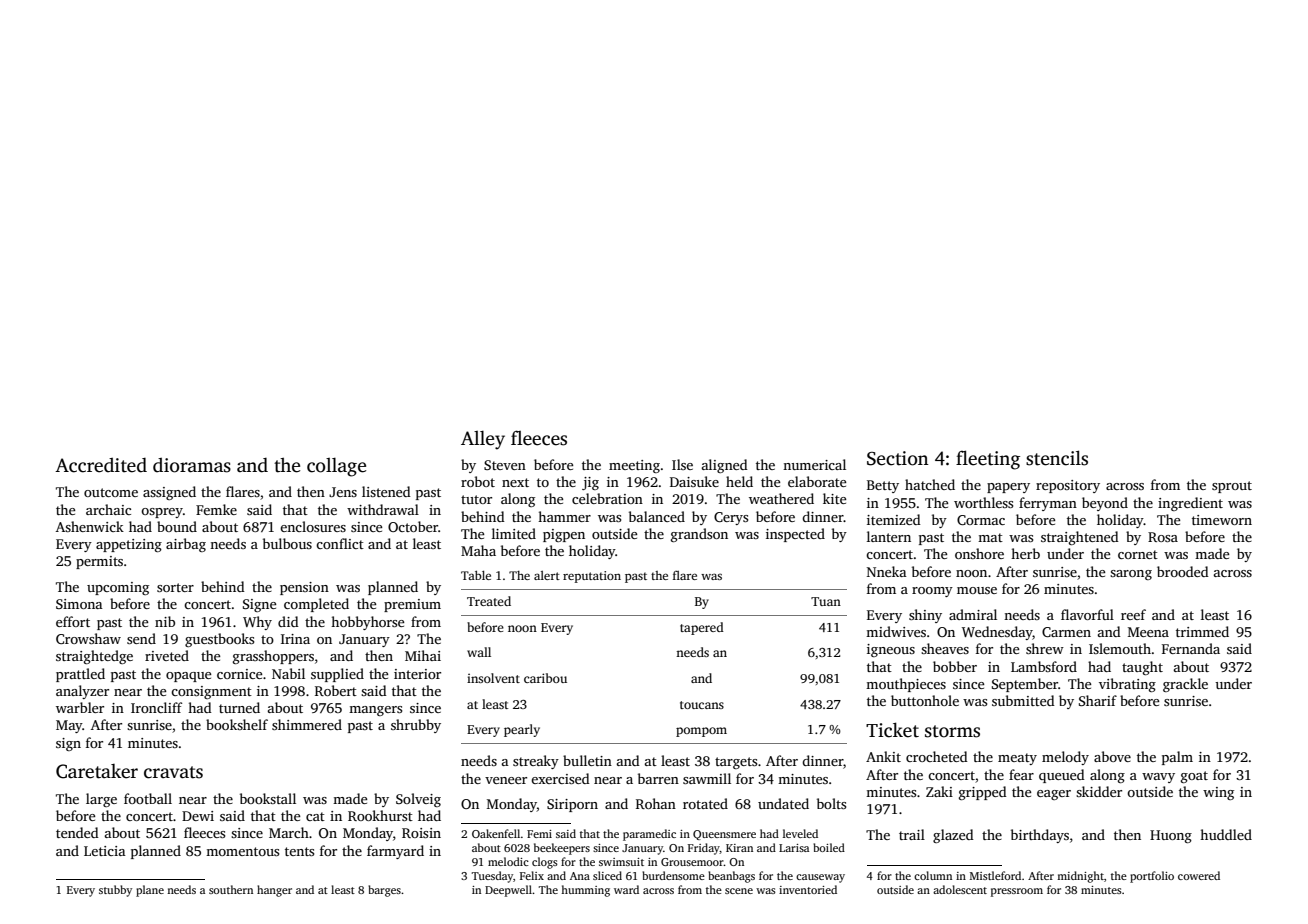 This document has height=924, width=1308. I want to click on farmyard, so click(395, 852).
